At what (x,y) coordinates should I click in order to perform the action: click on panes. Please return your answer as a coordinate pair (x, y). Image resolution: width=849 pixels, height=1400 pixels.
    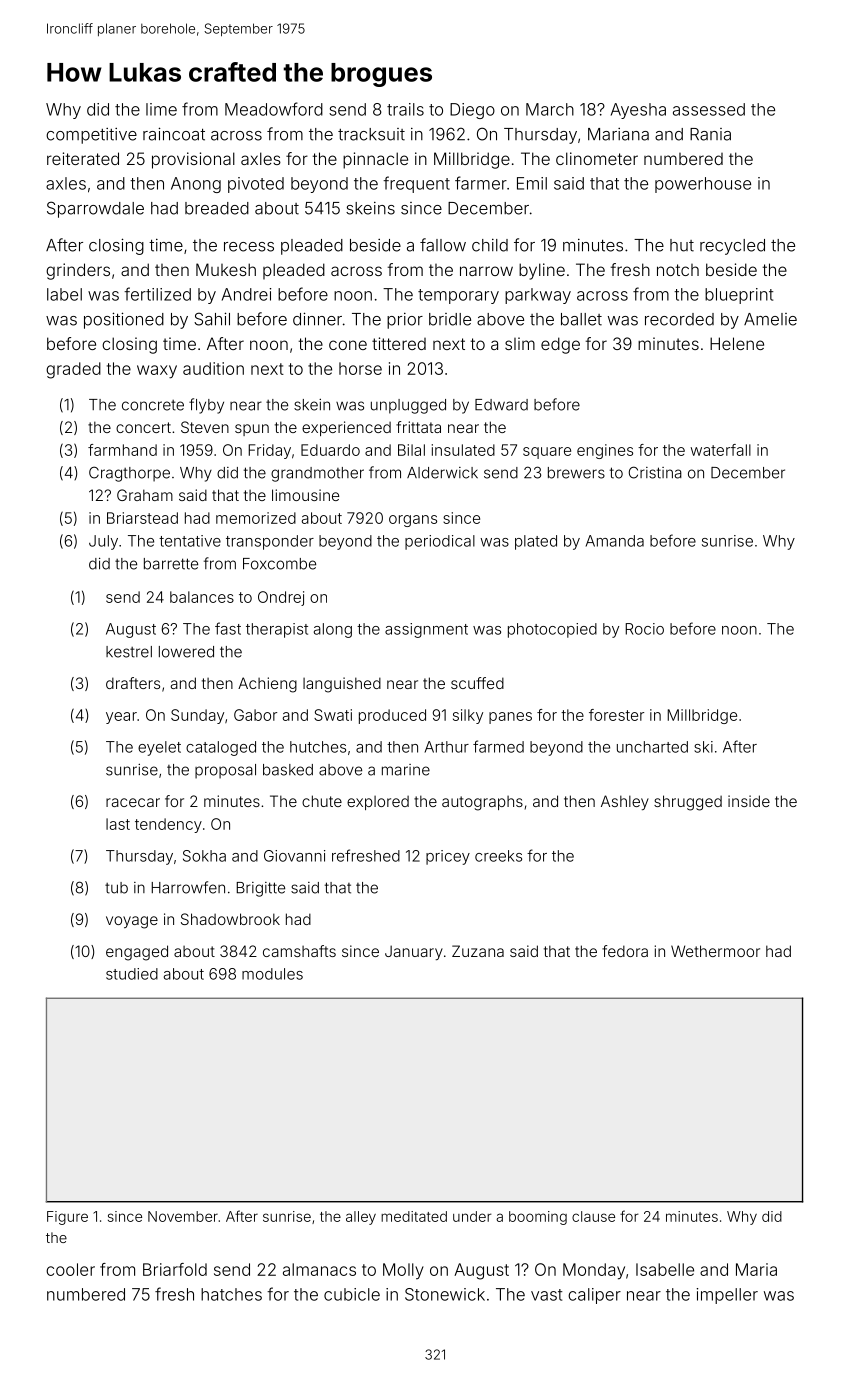
    Looking at the image, I should click on (510, 718).
